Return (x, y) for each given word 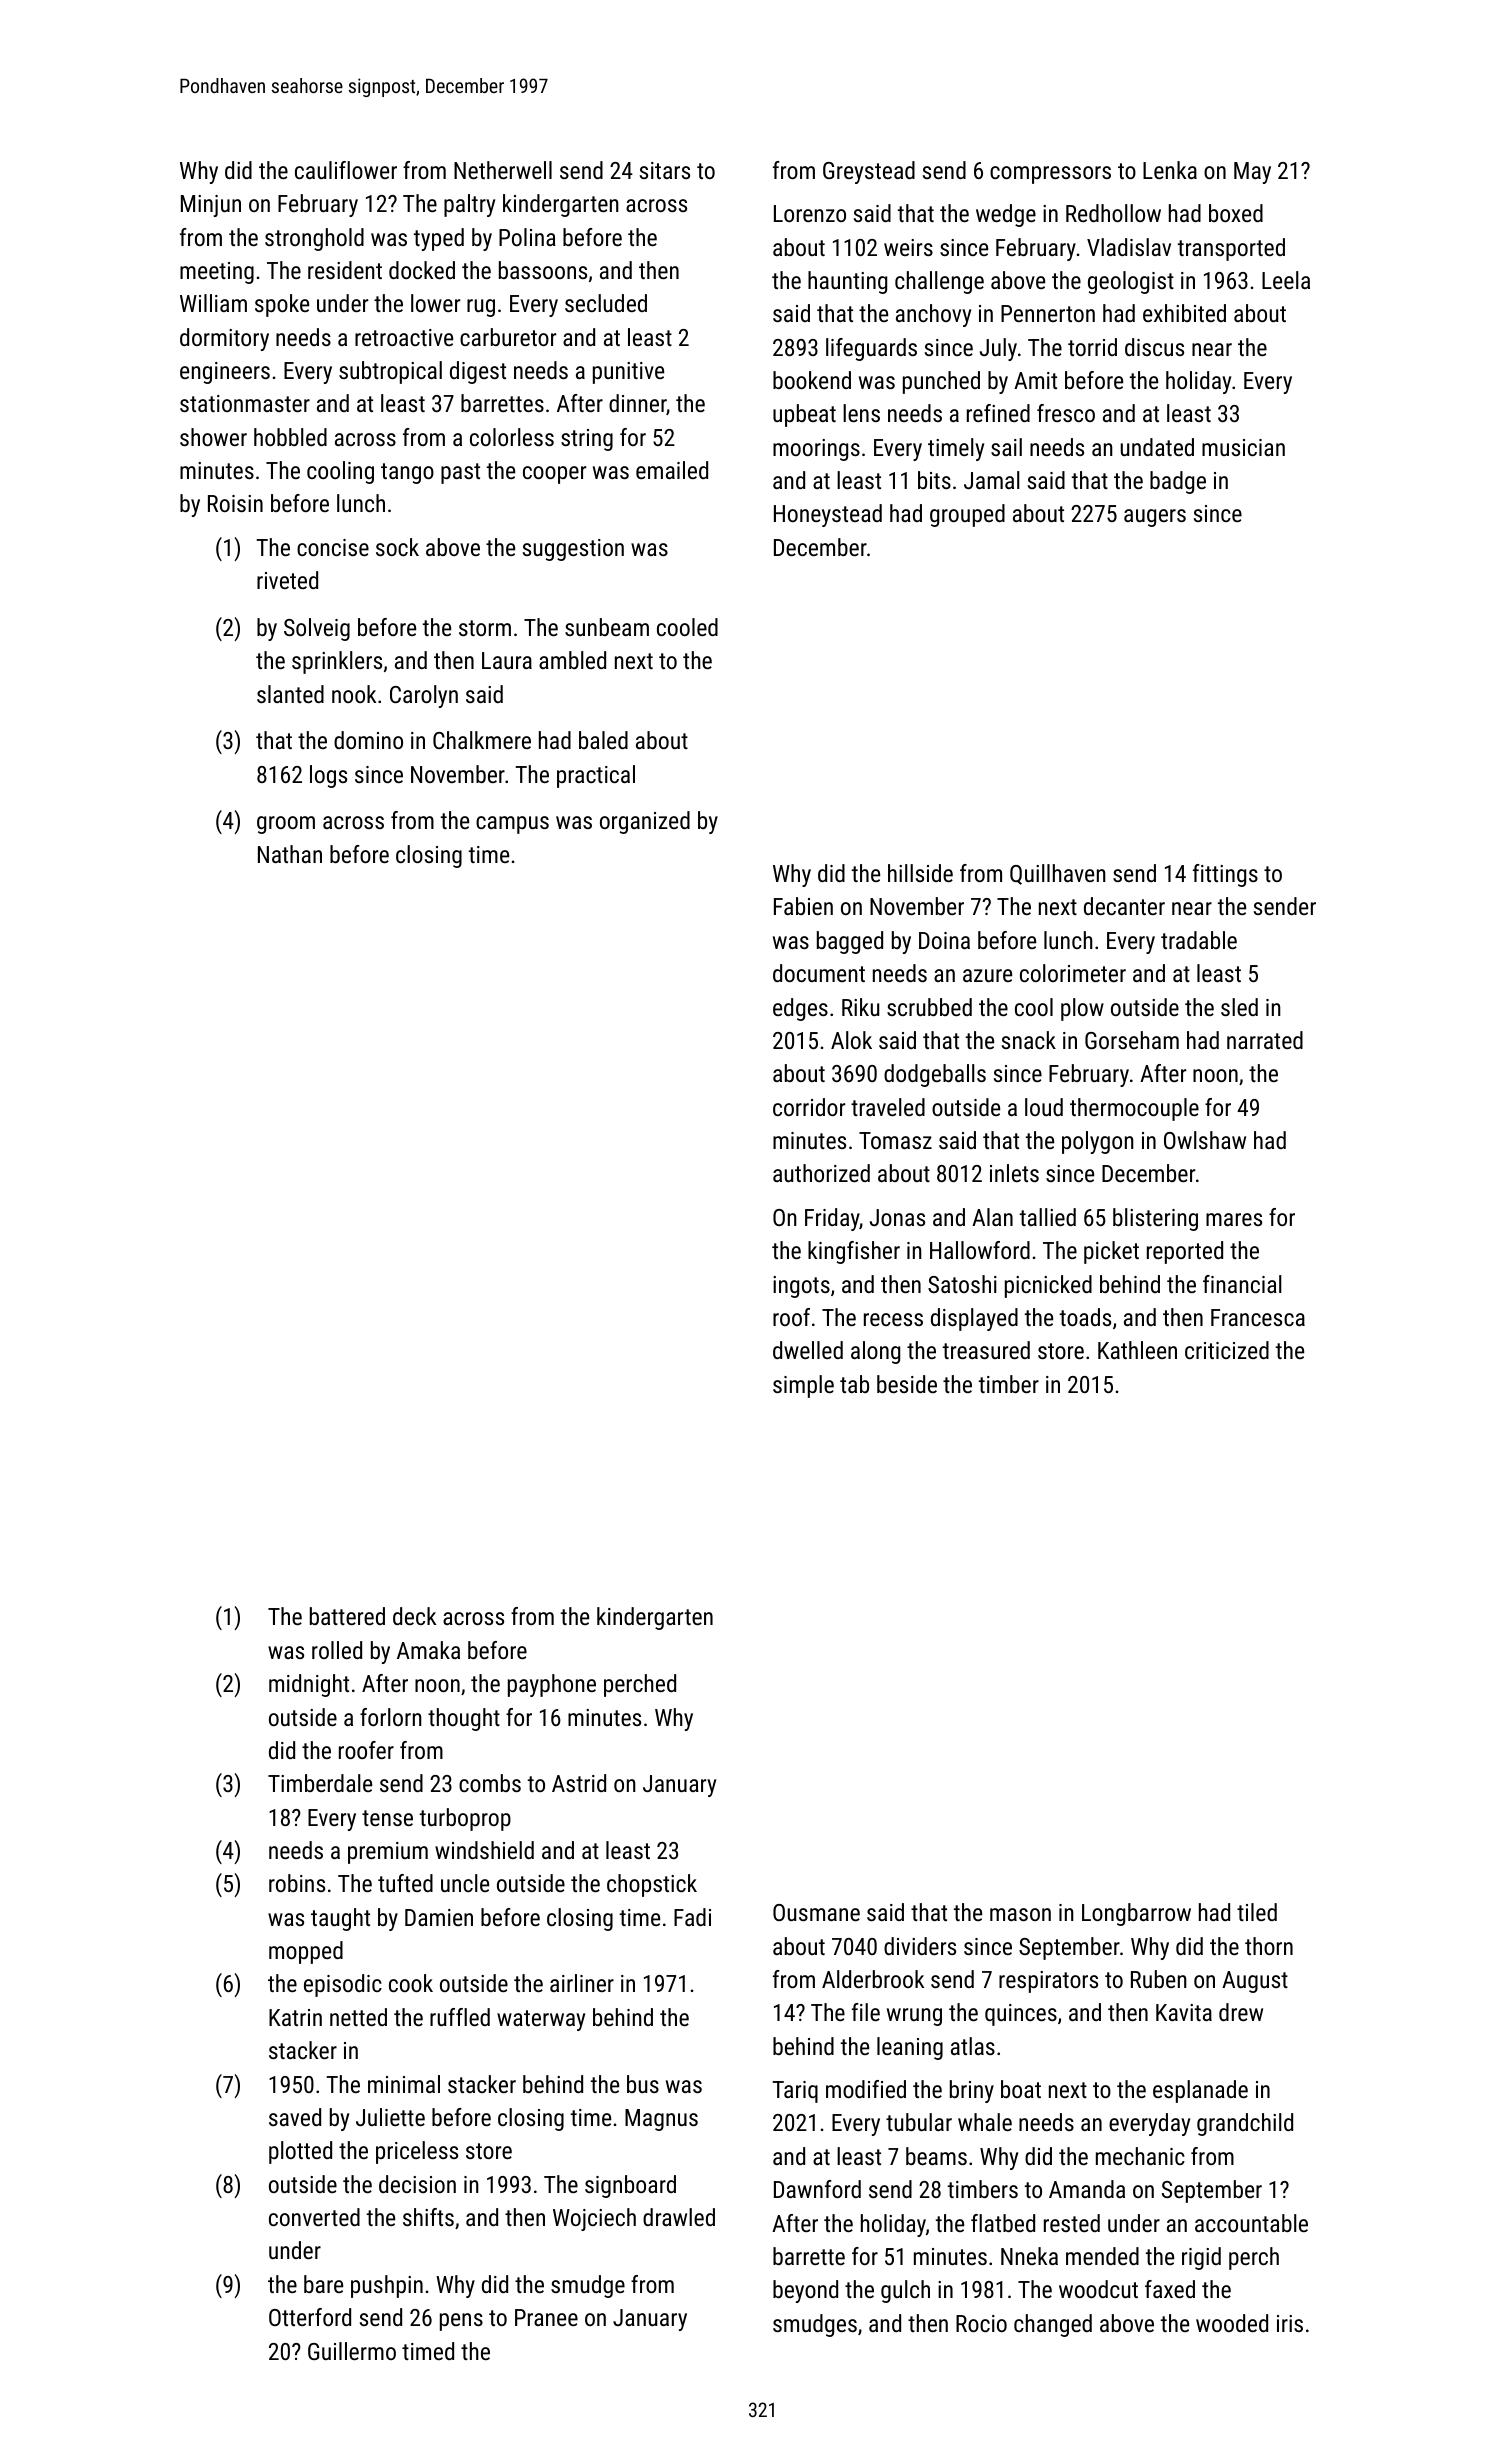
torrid (1092, 347)
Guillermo (352, 2351)
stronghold (314, 239)
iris (1290, 2323)
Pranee (546, 2317)
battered (347, 1616)
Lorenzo (810, 213)
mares (1234, 1219)
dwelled (808, 1350)
